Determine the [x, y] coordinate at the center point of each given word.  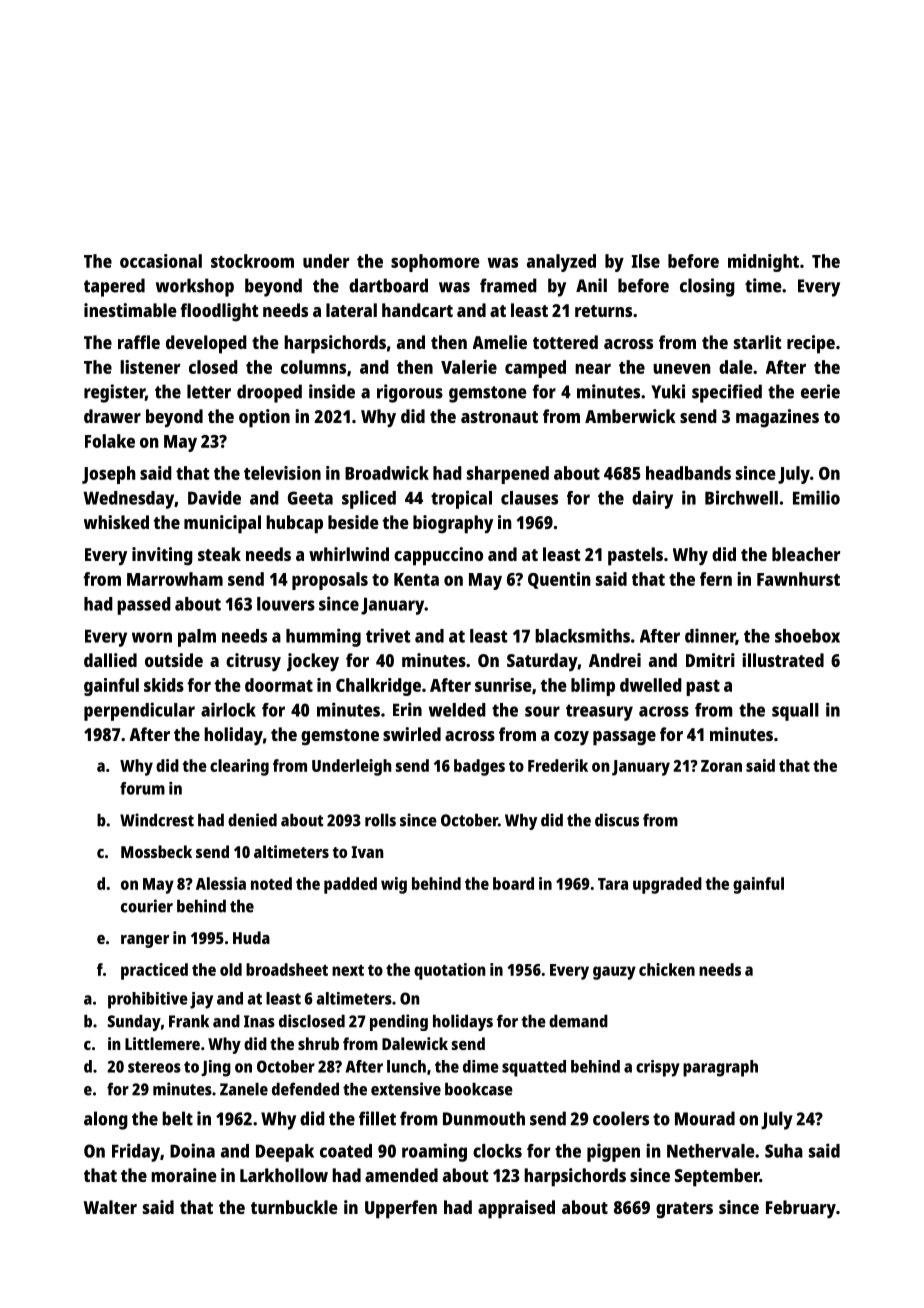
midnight [763, 263]
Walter [110, 1207]
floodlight [219, 312]
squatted [534, 1068]
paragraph [720, 1068]
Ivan [367, 852]
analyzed [561, 263]
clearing [239, 767]
